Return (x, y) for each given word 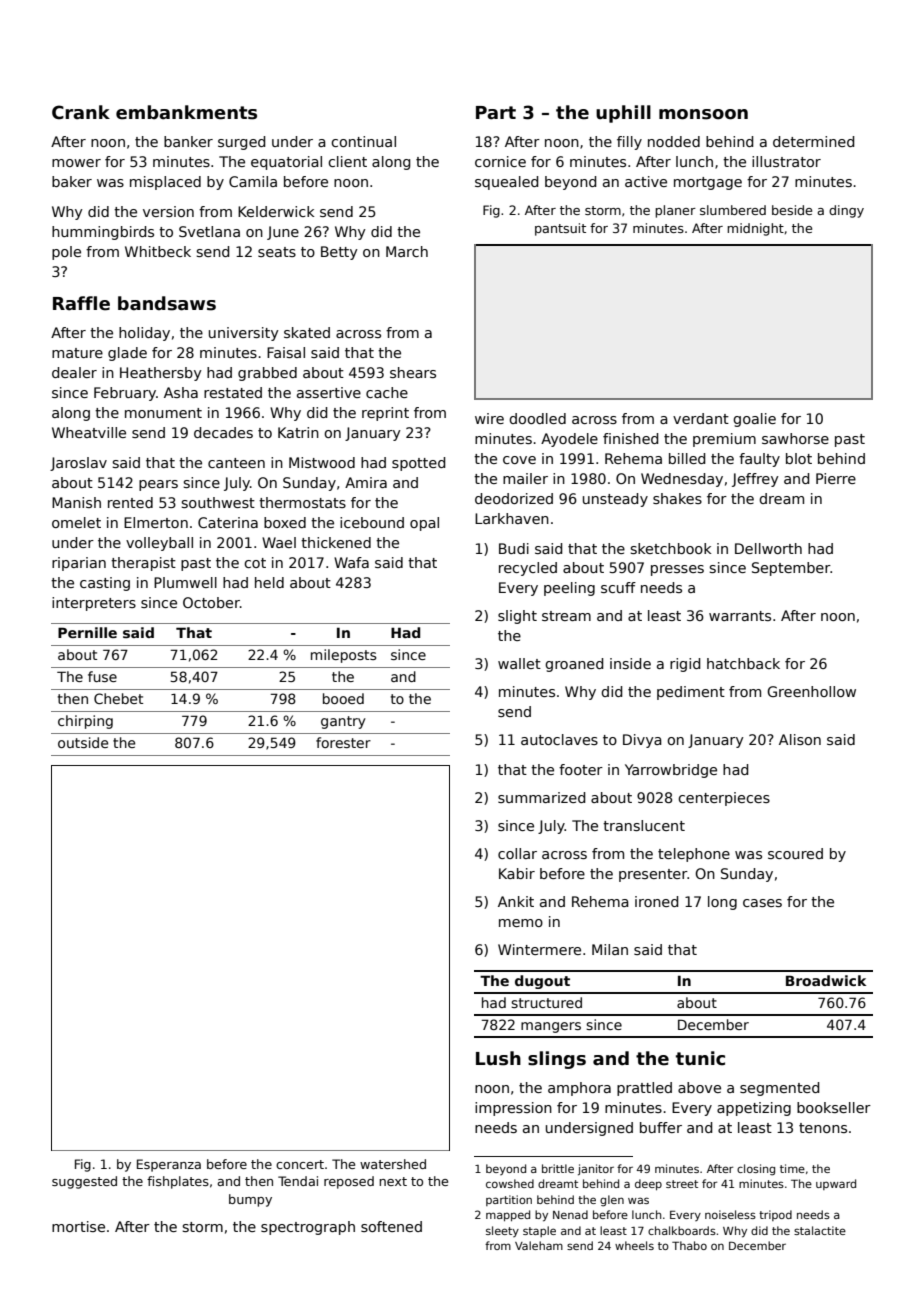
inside (630, 663)
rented (130, 502)
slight (517, 617)
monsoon (703, 114)
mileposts (344, 656)
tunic (700, 1058)
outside (83, 742)
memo (521, 923)
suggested (84, 1182)
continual (363, 141)
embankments (186, 112)
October (211, 602)
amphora (579, 1089)
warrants (740, 616)
